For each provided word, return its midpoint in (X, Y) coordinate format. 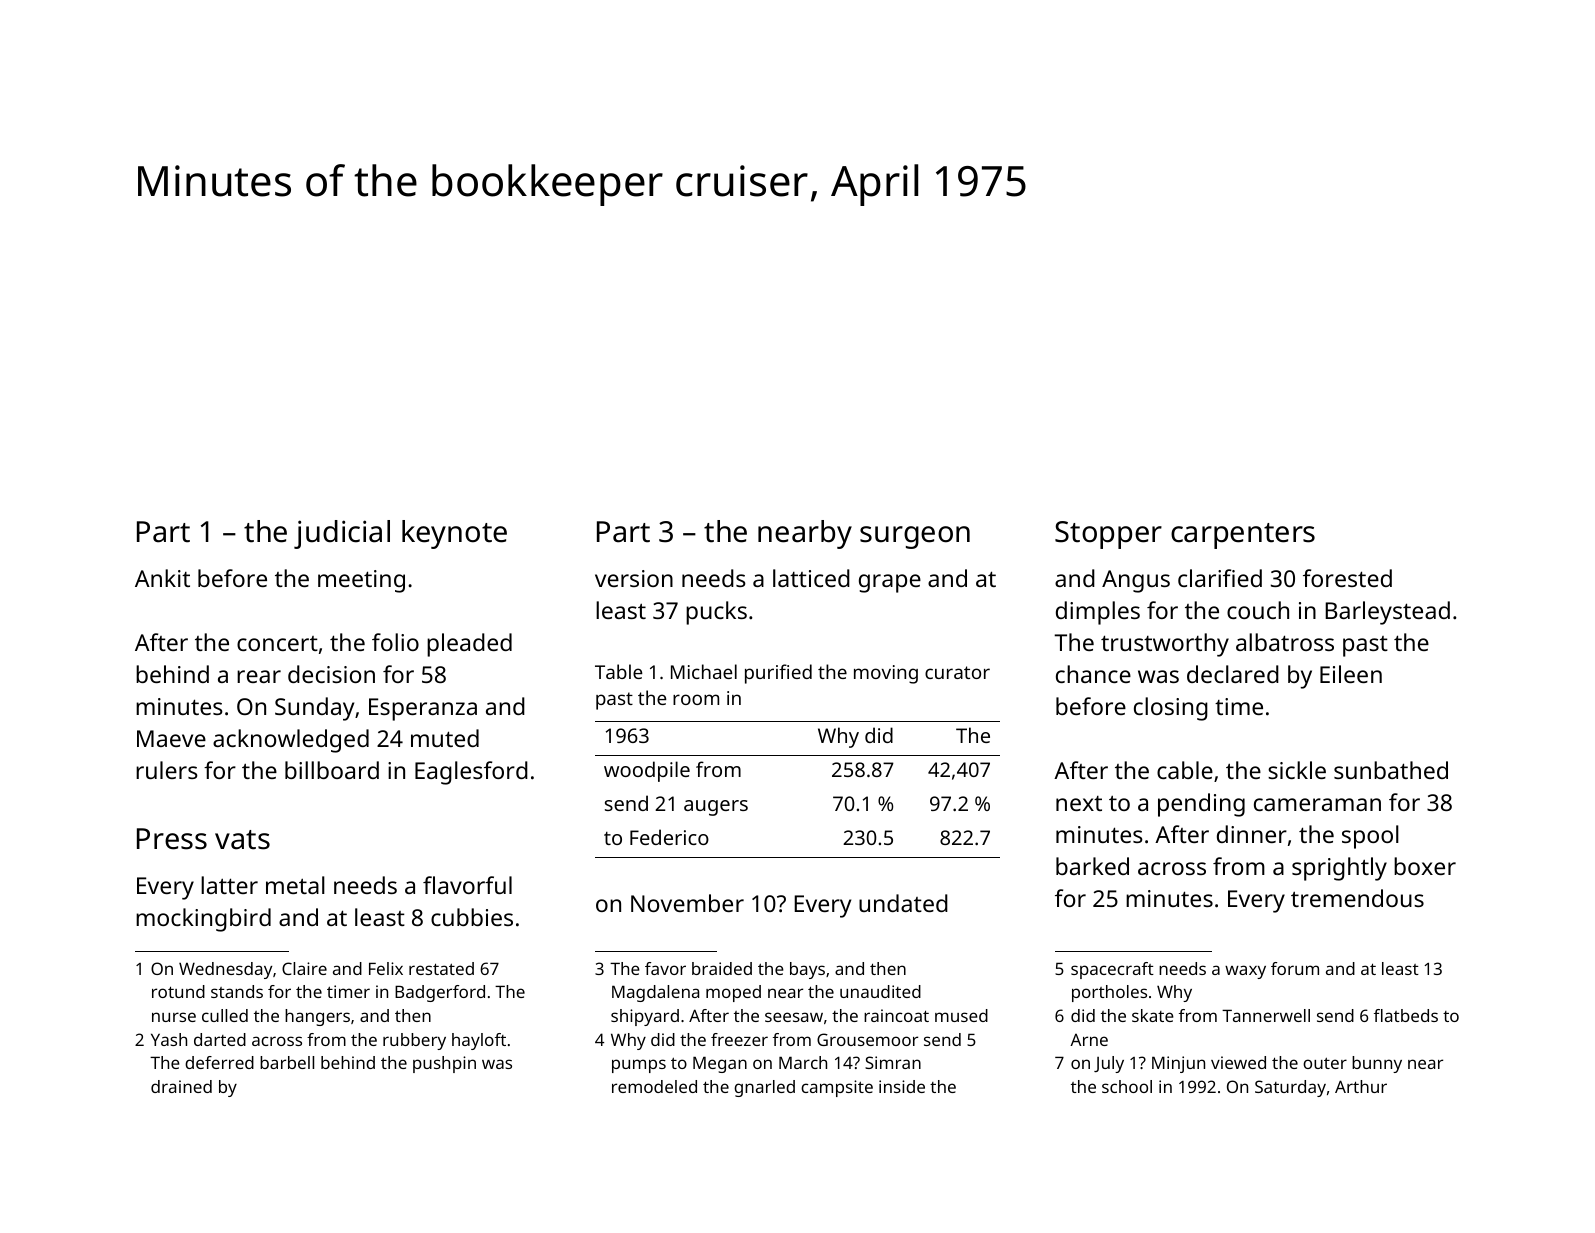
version (634, 578)
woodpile (647, 771)
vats (242, 840)
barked (1092, 866)
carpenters (1243, 536)
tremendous (1357, 898)
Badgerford (440, 993)
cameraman (1317, 804)
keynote (454, 534)
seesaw (794, 1017)
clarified (1220, 578)
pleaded (469, 645)
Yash (169, 1039)
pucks (716, 613)
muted (445, 738)
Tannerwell (1266, 1015)
